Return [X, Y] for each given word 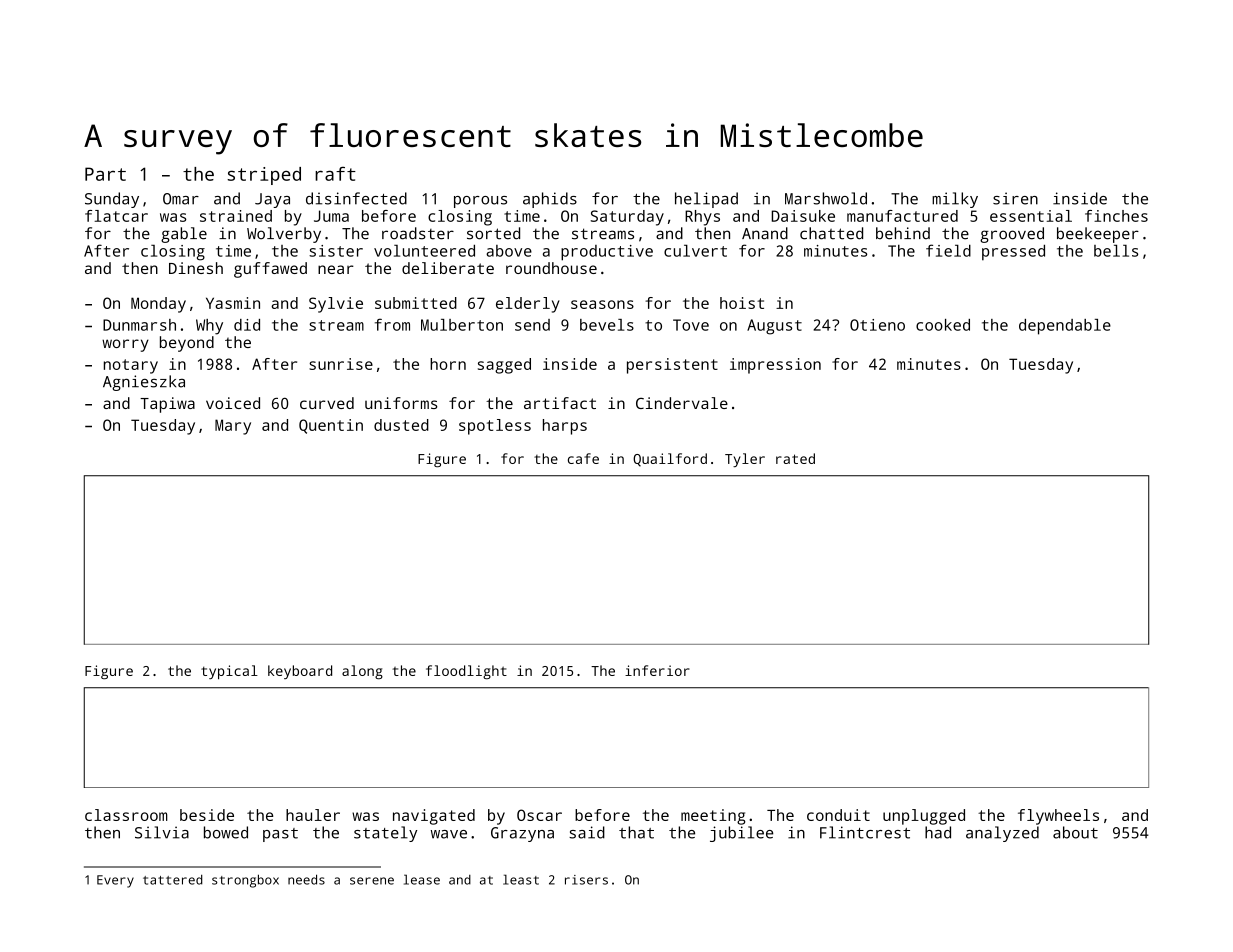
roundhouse [551, 268]
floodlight [466, 672]
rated [795, 458]
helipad [706, 200]
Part [105, 174]
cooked [943, 325]
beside [207, 815]
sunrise [341, 364]
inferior [657, 670]
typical [229, 672]
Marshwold [826, 198]
